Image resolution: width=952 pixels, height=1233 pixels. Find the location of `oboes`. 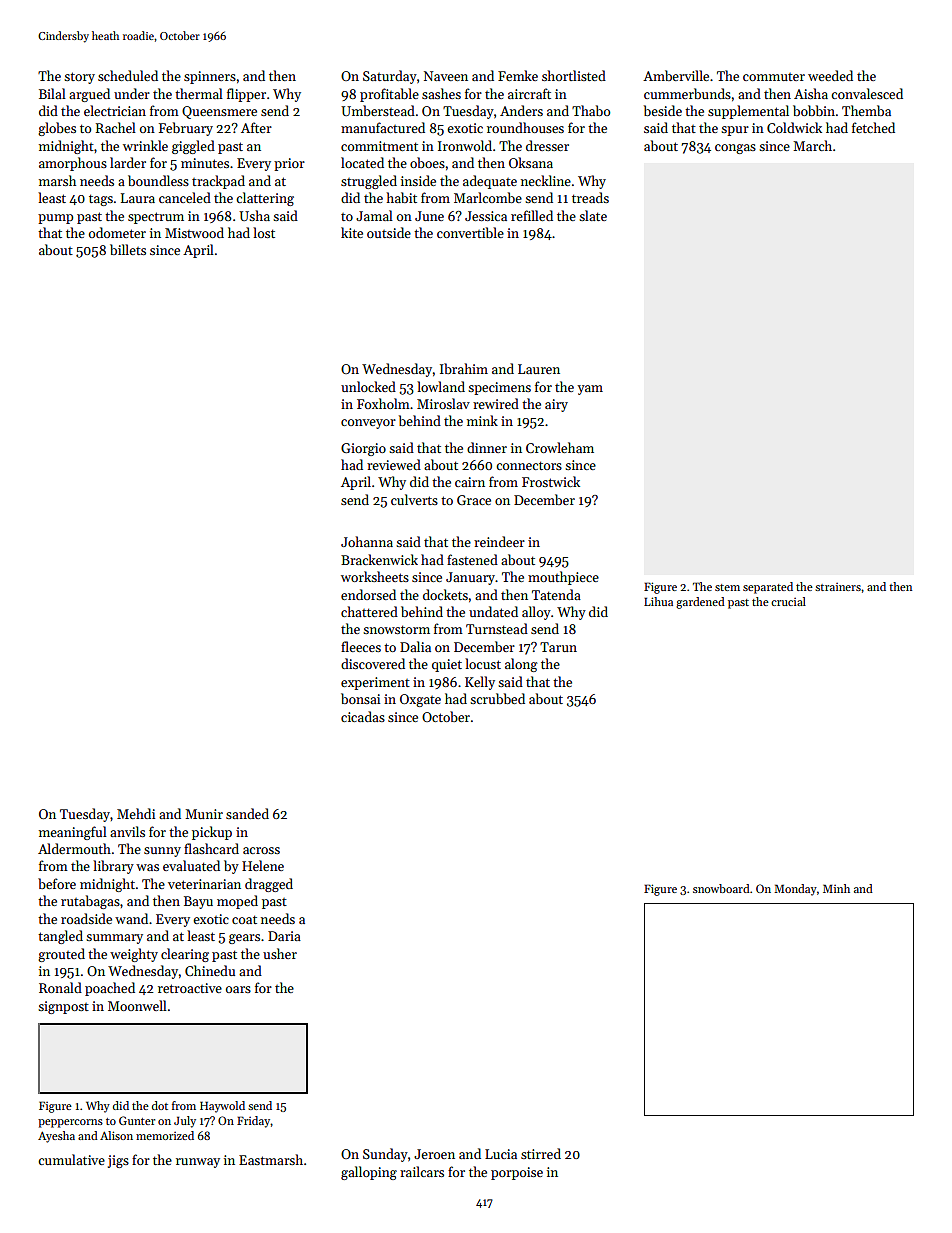

oboes is located at coordinates (427, 162).
